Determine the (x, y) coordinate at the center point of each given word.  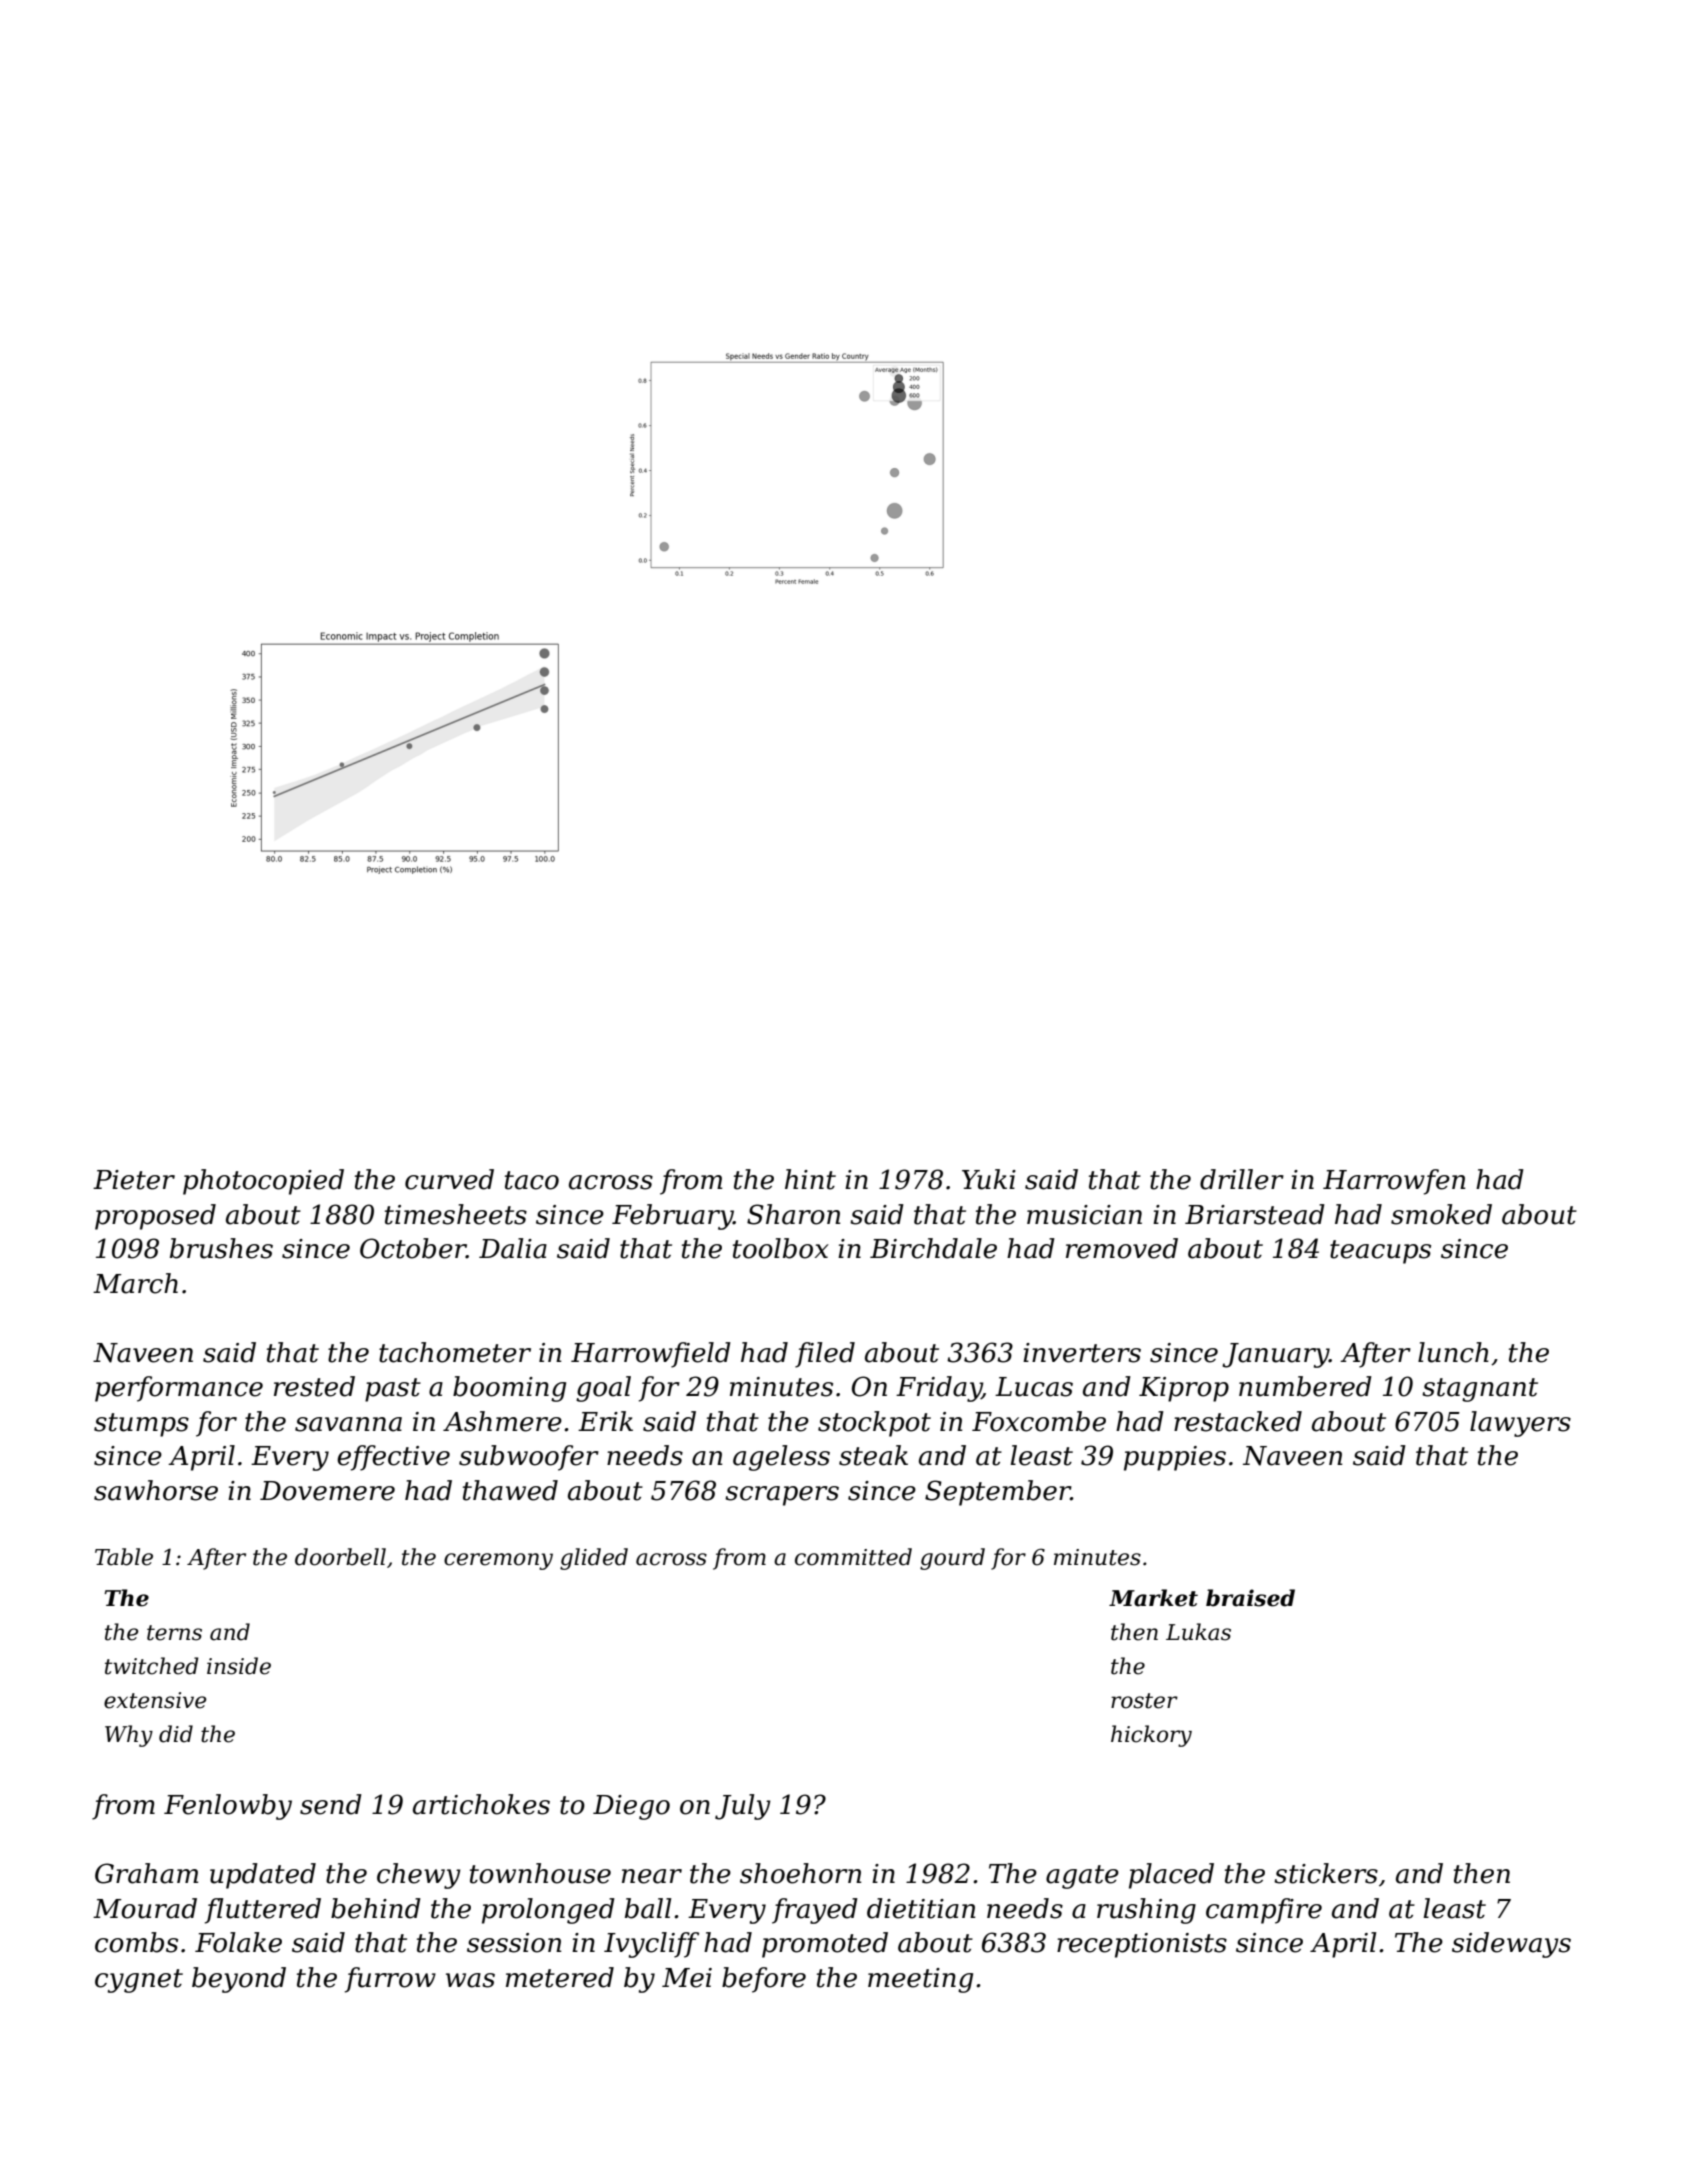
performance (179, 1389)
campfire (1264, 1911)
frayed (815, 1911)
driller (1242, 1179)
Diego (631, 1807)
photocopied (263, 1182)
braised (1250, 1598)
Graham (146, 1873)
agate (1082, 1877)
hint (810, 1179)
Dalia (513, 1248)
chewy (419, 1876)
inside (239, 1666)
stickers (1326, 1873)
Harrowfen (1394, 1182)
